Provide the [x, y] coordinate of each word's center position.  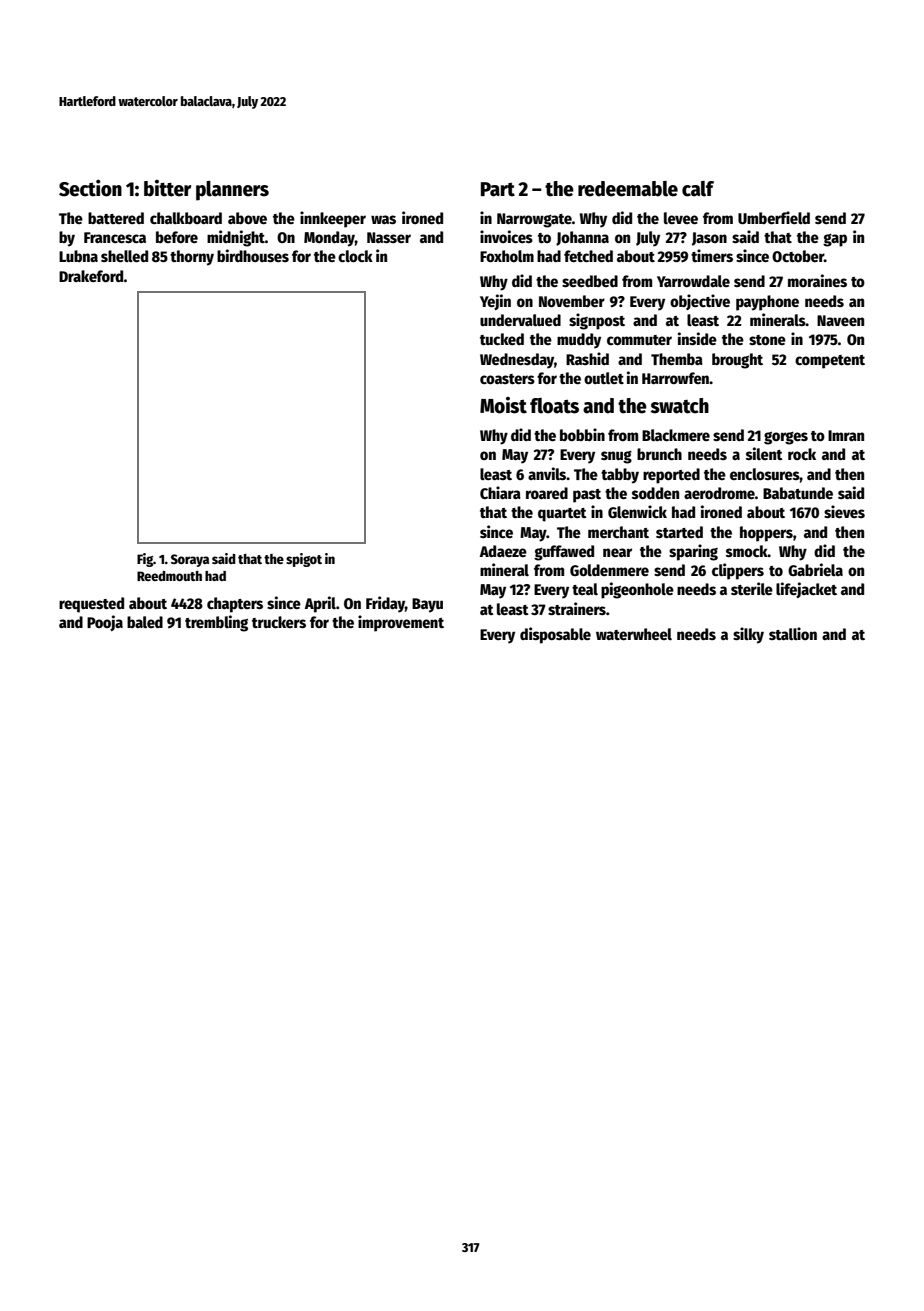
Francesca [115, 237]
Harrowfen [676, 378]
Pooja [105, 623]
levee [681, 218]
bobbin [582, 434]
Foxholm [507, 256]
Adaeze [503, 551]
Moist [503, 405]
